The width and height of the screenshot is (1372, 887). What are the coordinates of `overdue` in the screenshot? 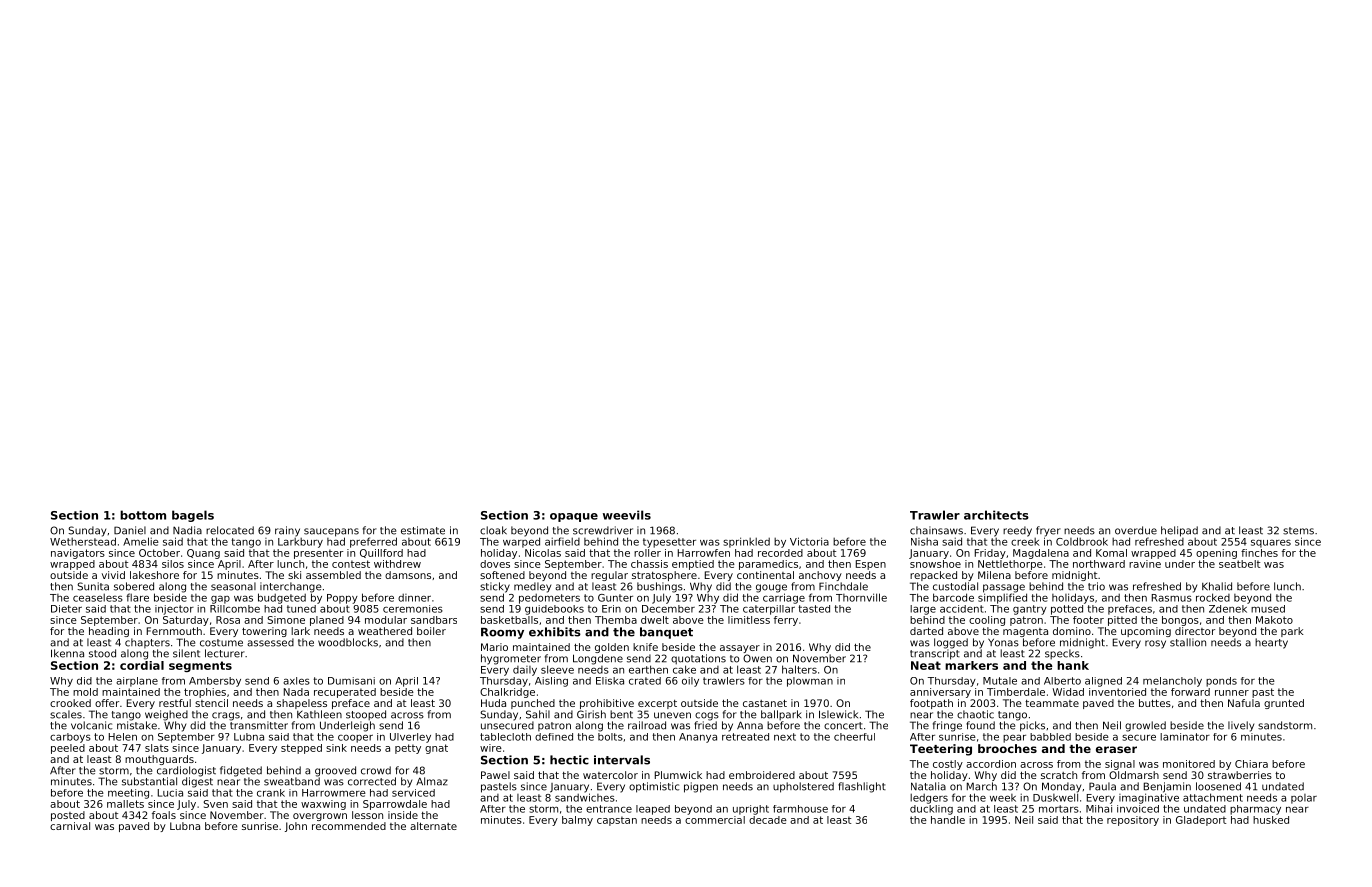 It's located at (1136, 530).
